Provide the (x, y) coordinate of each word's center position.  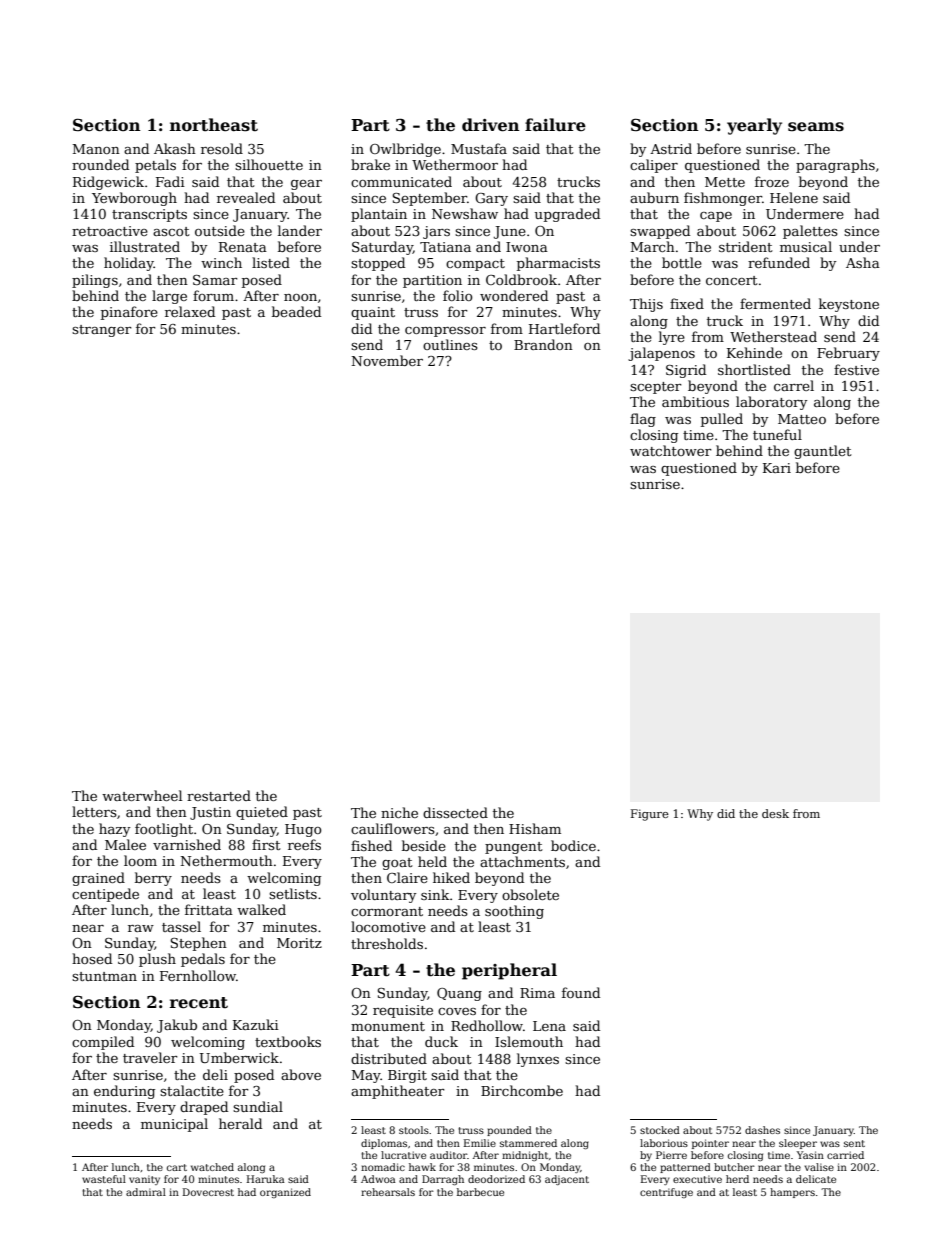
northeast (214, 125)
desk (775, 813)
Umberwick (239, 1057)
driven (491, 125)
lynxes (538, 1060)
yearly (754, 126)
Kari (777, 468)
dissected (455, 812)
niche (399, 812)
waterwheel (142, 795)
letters (94, 811)
